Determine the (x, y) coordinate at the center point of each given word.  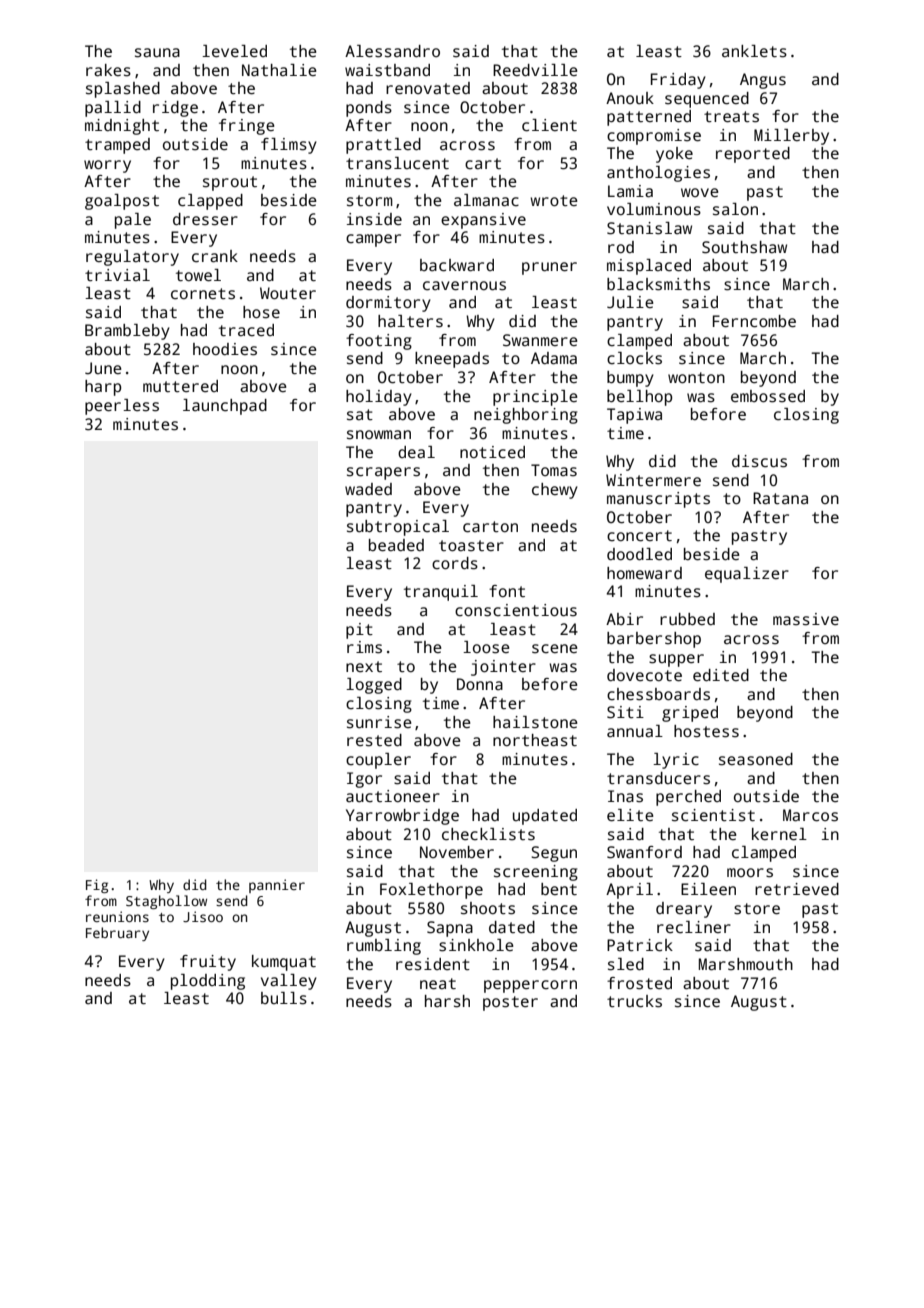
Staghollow (166, 902)
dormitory (388, 304)
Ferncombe (754, 321)
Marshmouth (746, 964)
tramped (117, 146)
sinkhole (476, 945)
